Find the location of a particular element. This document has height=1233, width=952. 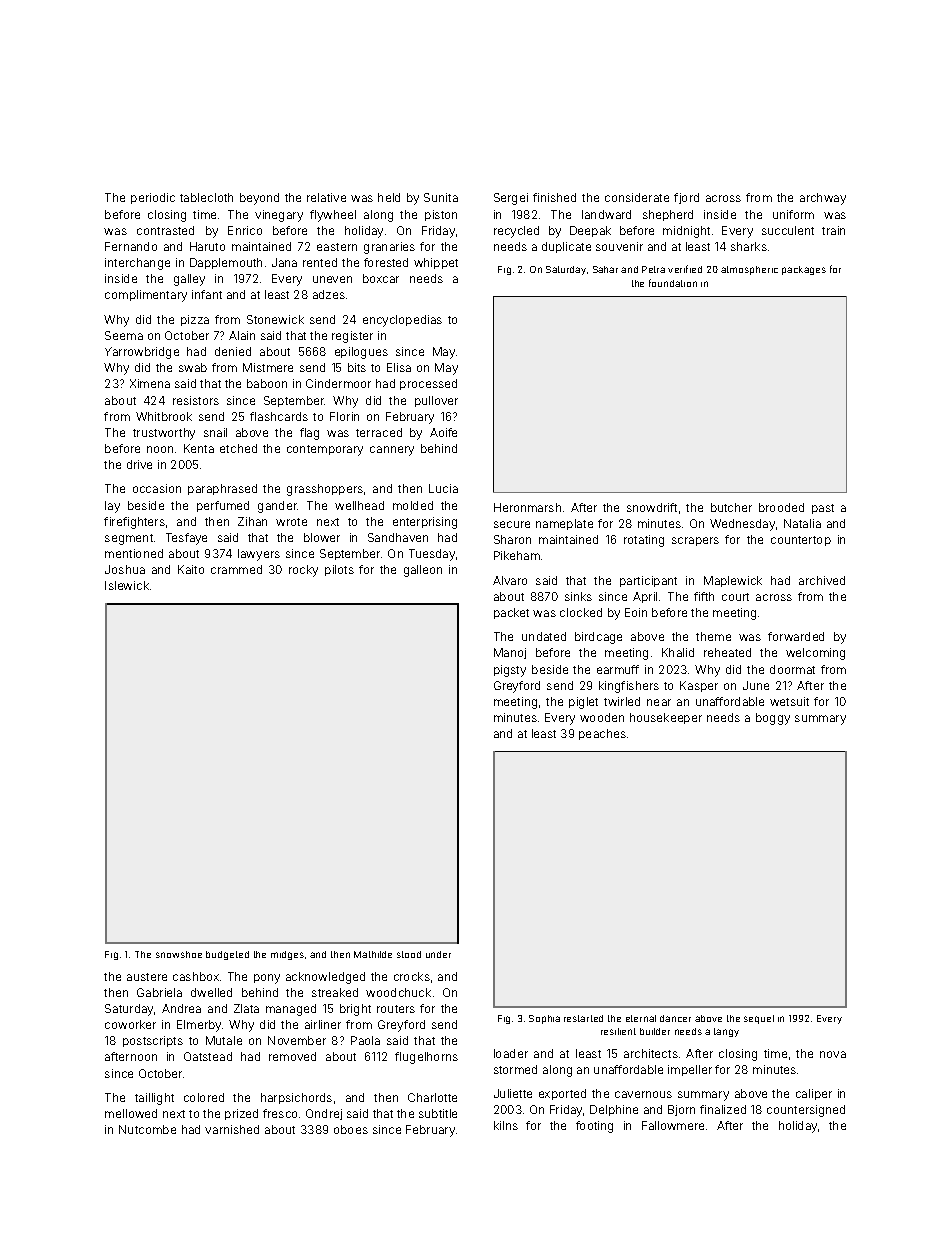

rented is located at coordinates (320, 262).
